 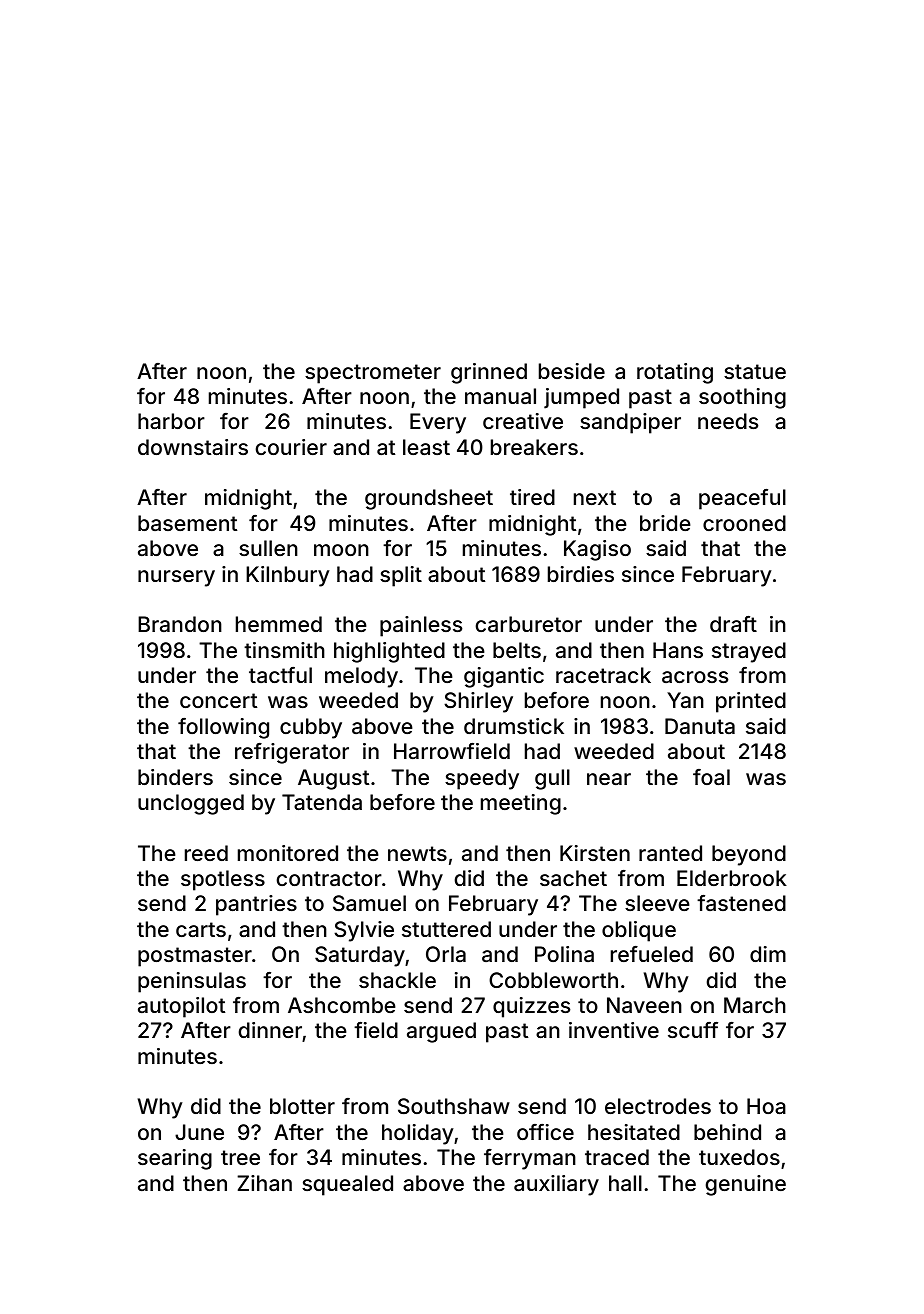 What do you see at coordinates (755, 371) in the screenshot?
I see `statue` at bounding box center [755, 371].
